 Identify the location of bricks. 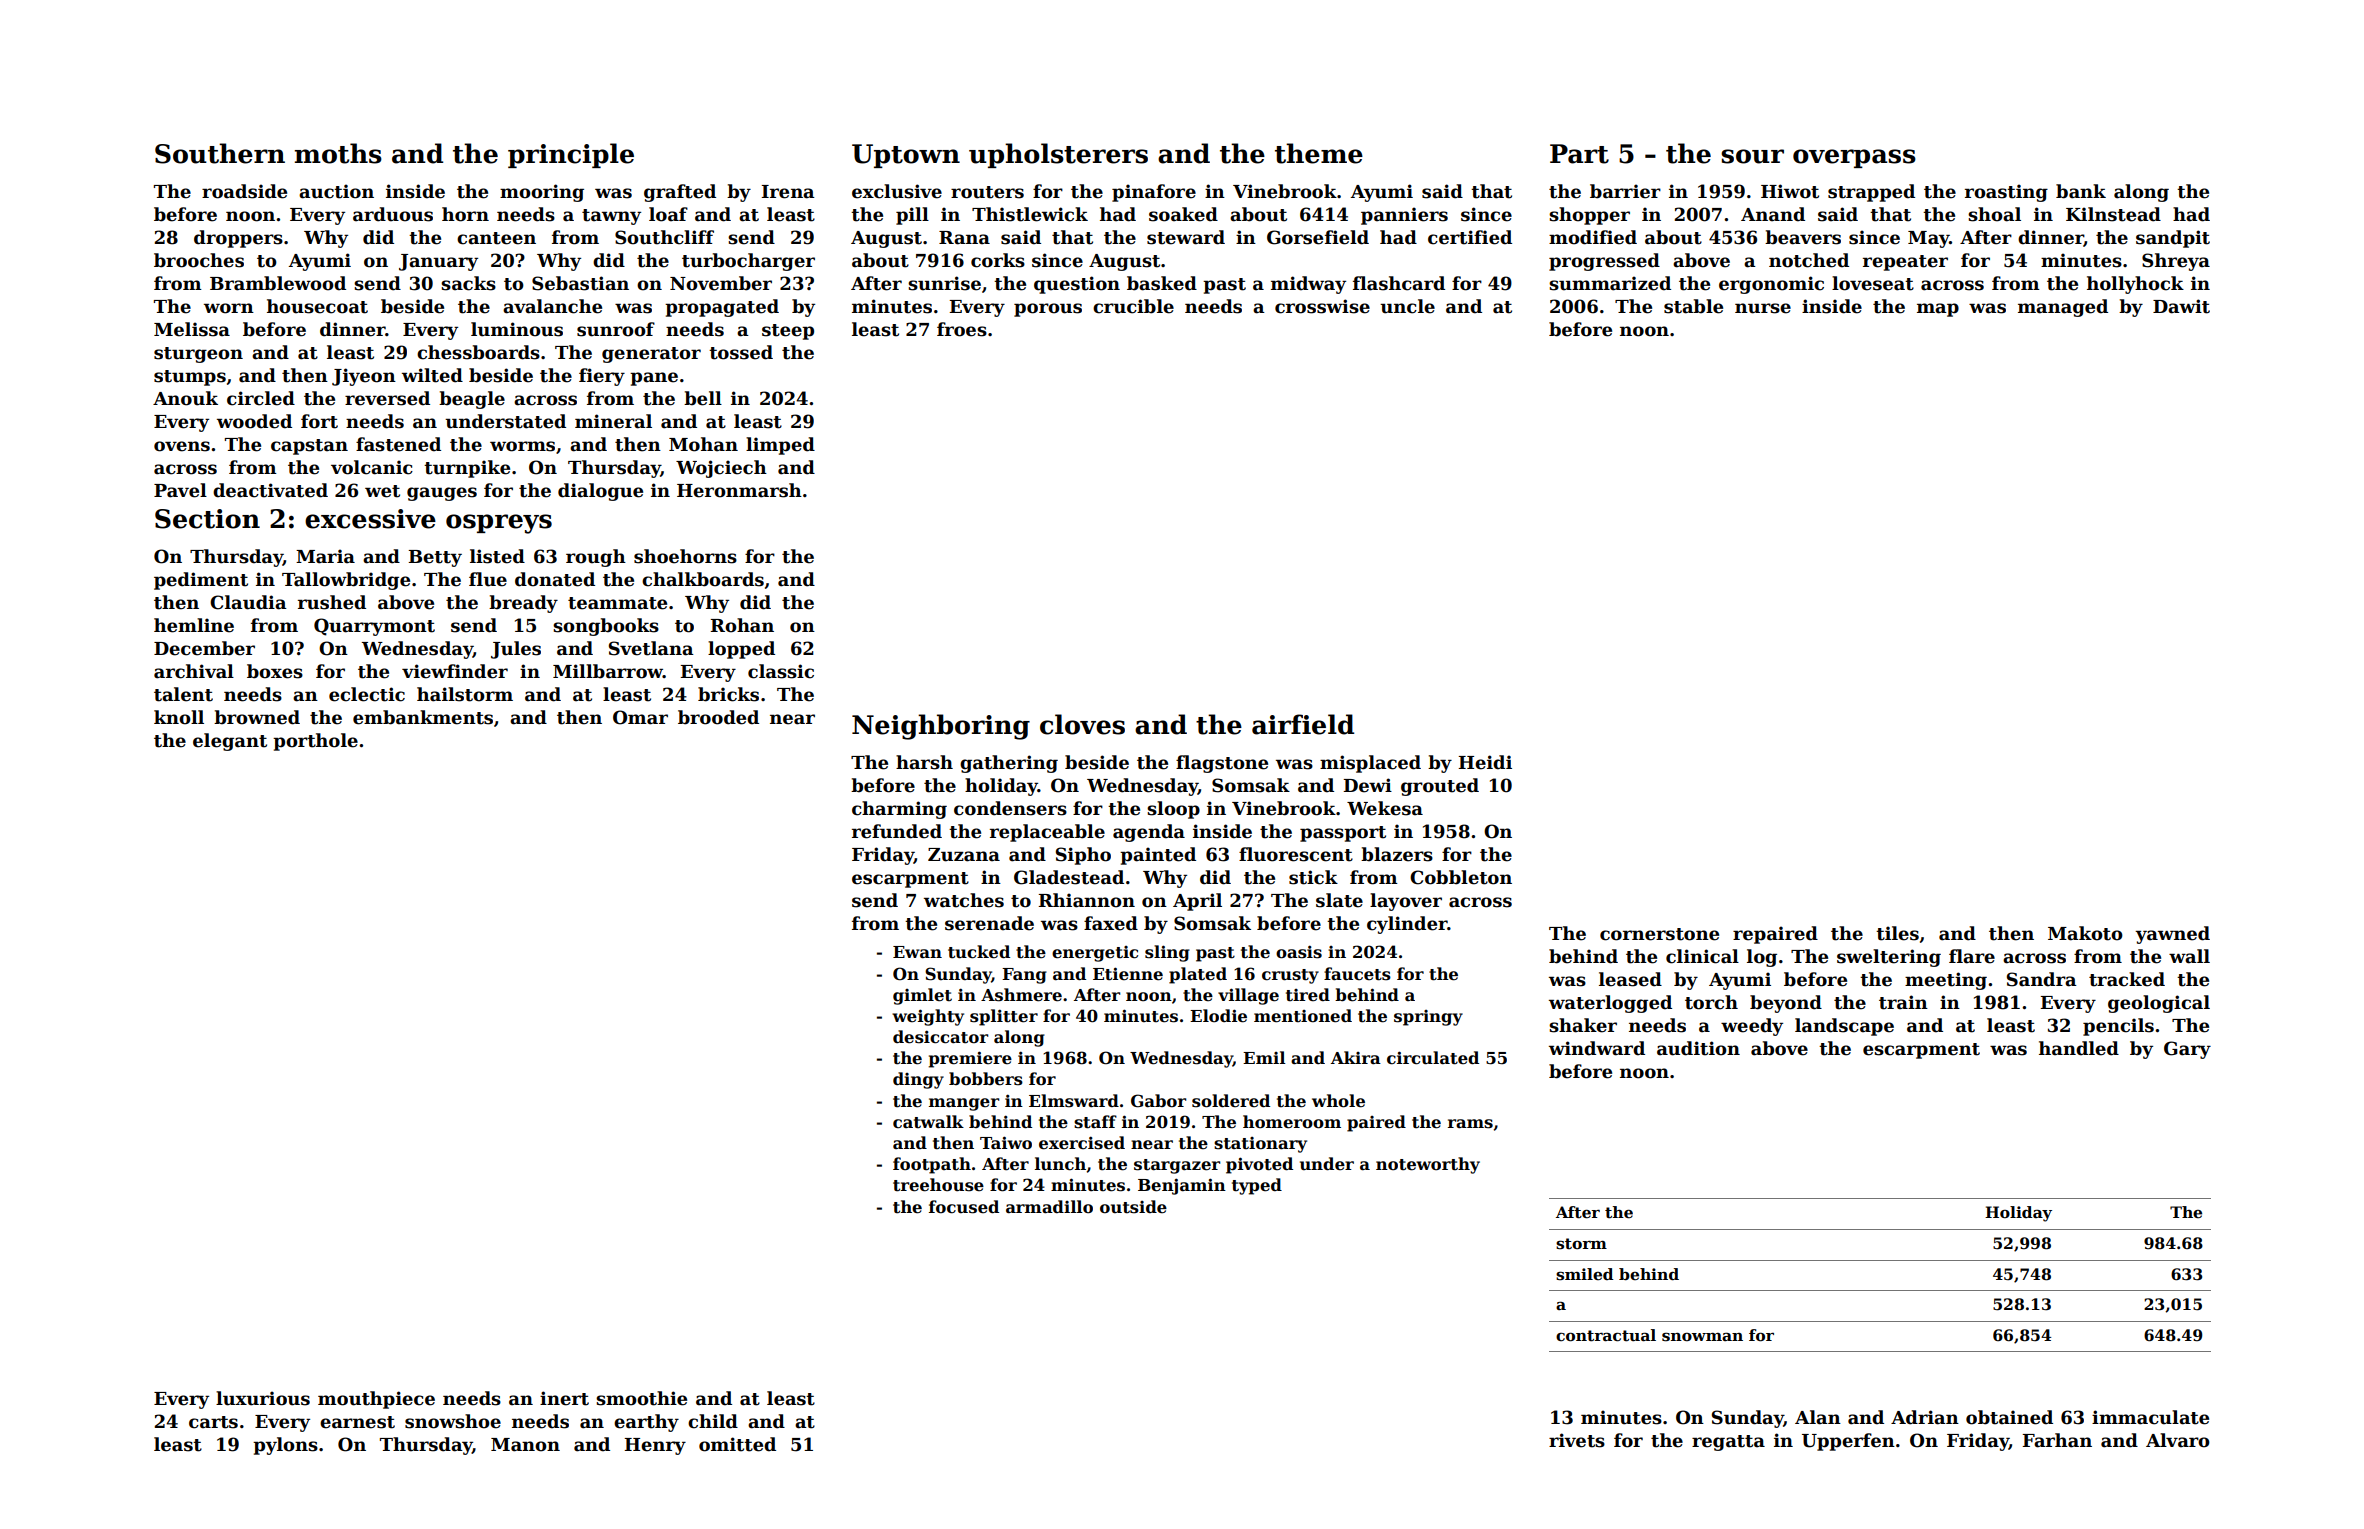
(728, 694).
